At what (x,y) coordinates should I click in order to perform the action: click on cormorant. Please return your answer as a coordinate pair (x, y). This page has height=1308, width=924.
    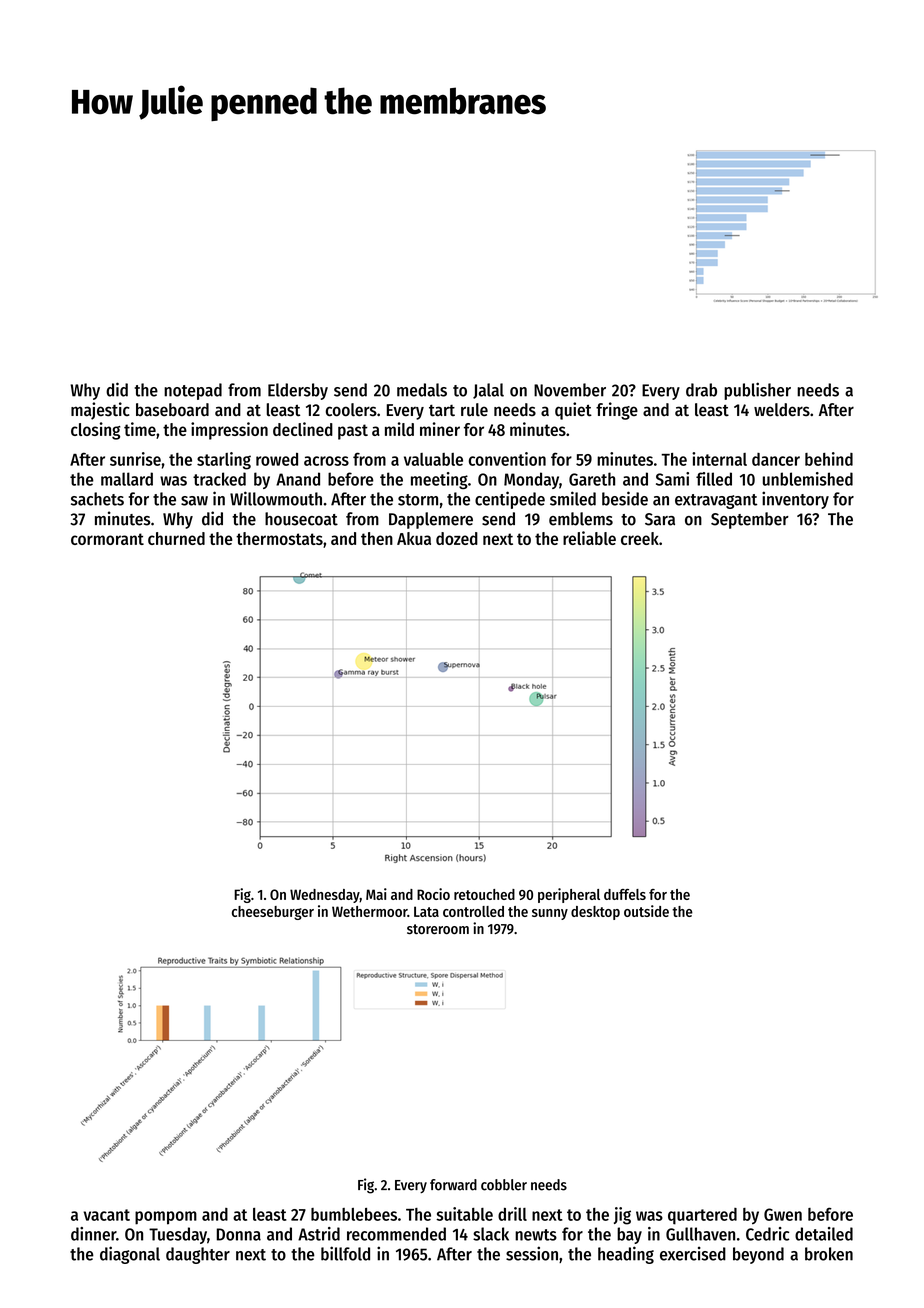
    Looking at the image, I should click on (107, 539).
